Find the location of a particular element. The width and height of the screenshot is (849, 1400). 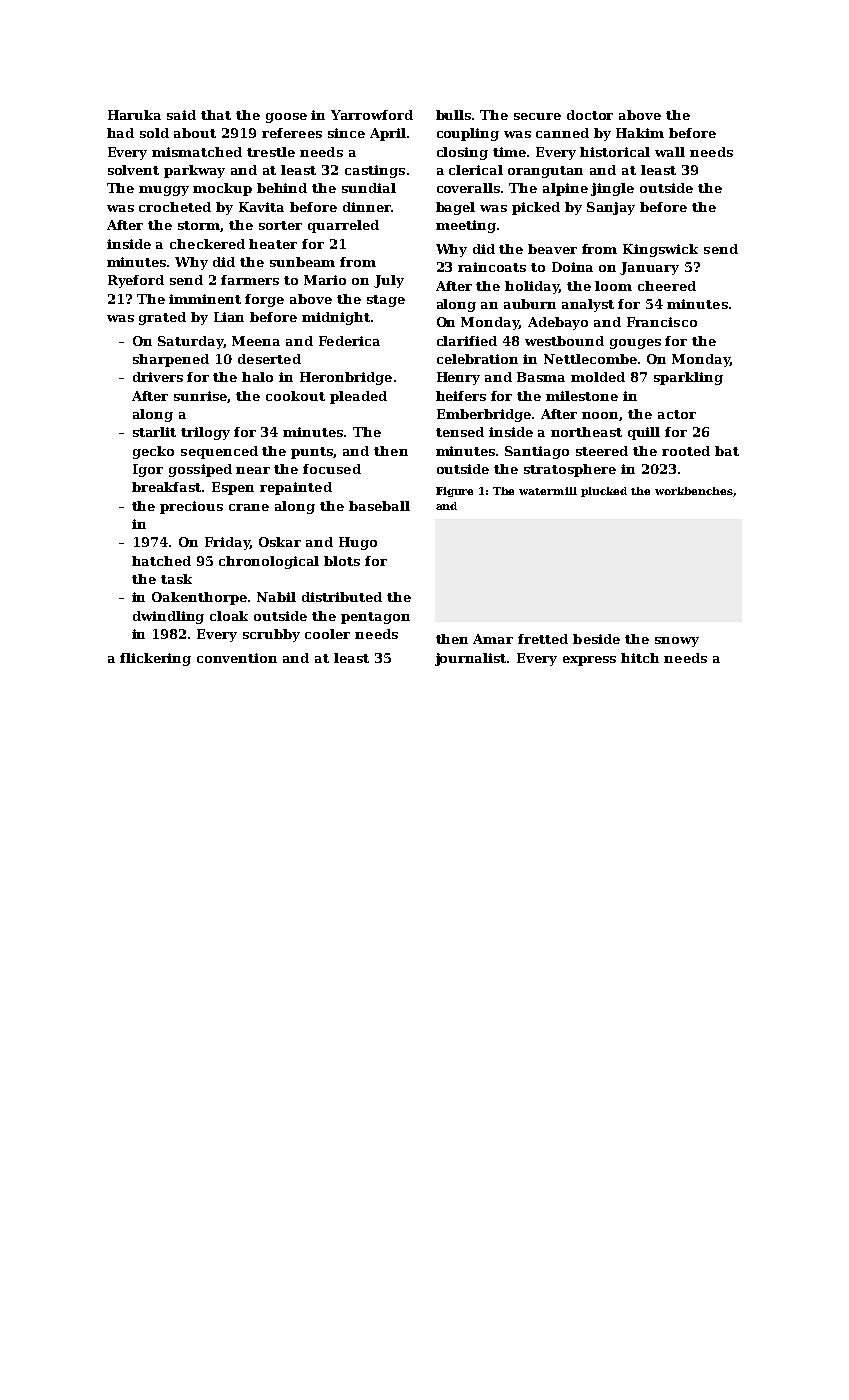

Haruka is located at coordinates (134, 115).
